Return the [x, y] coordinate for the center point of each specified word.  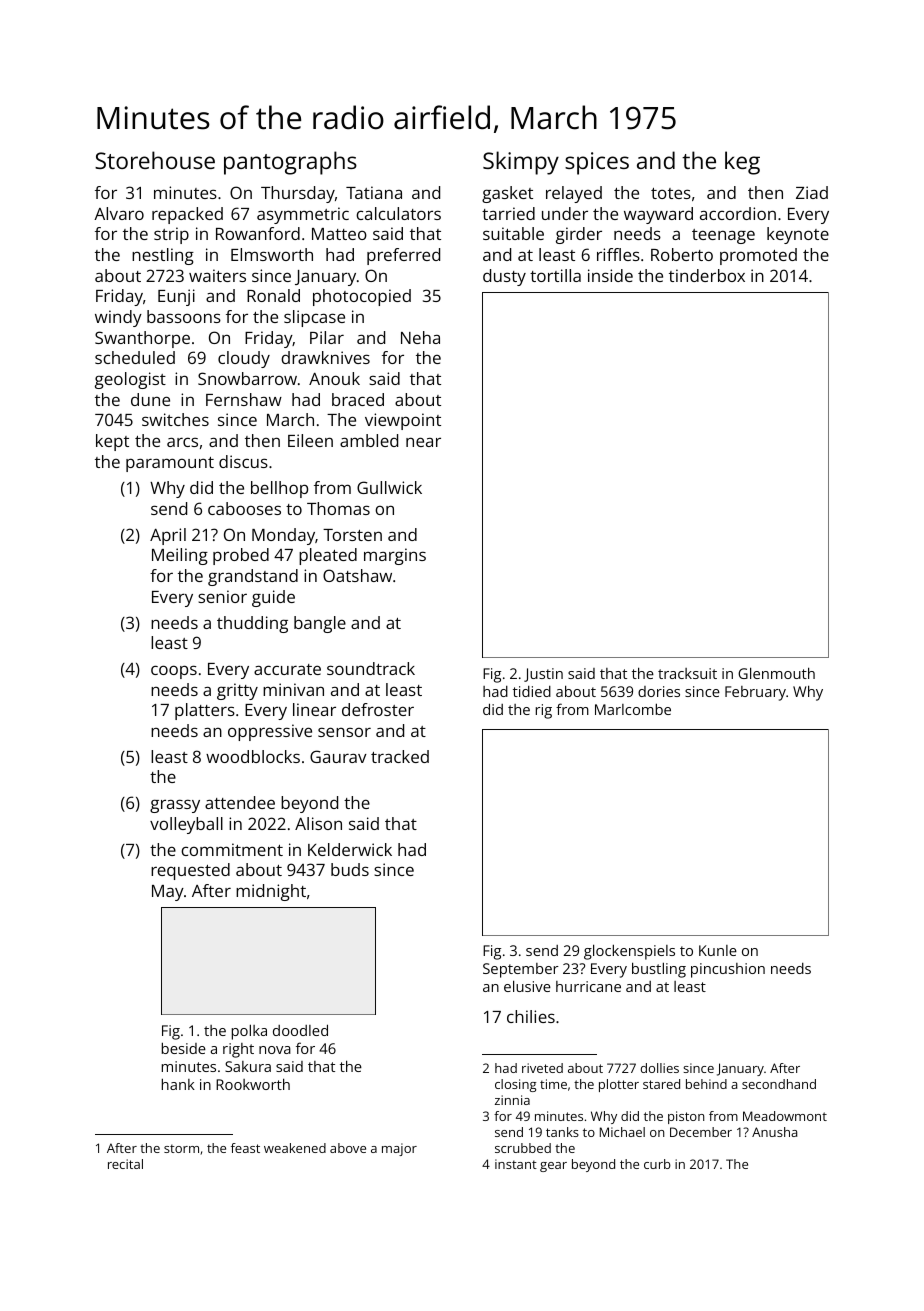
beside [184, 1048]
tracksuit [687, 673]
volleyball [186, 825]
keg [742, 163]
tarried [508, 213]
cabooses [244, 508]
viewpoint [403, 421]
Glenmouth [776, 673]
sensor [344, 732]
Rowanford [258, 233]
